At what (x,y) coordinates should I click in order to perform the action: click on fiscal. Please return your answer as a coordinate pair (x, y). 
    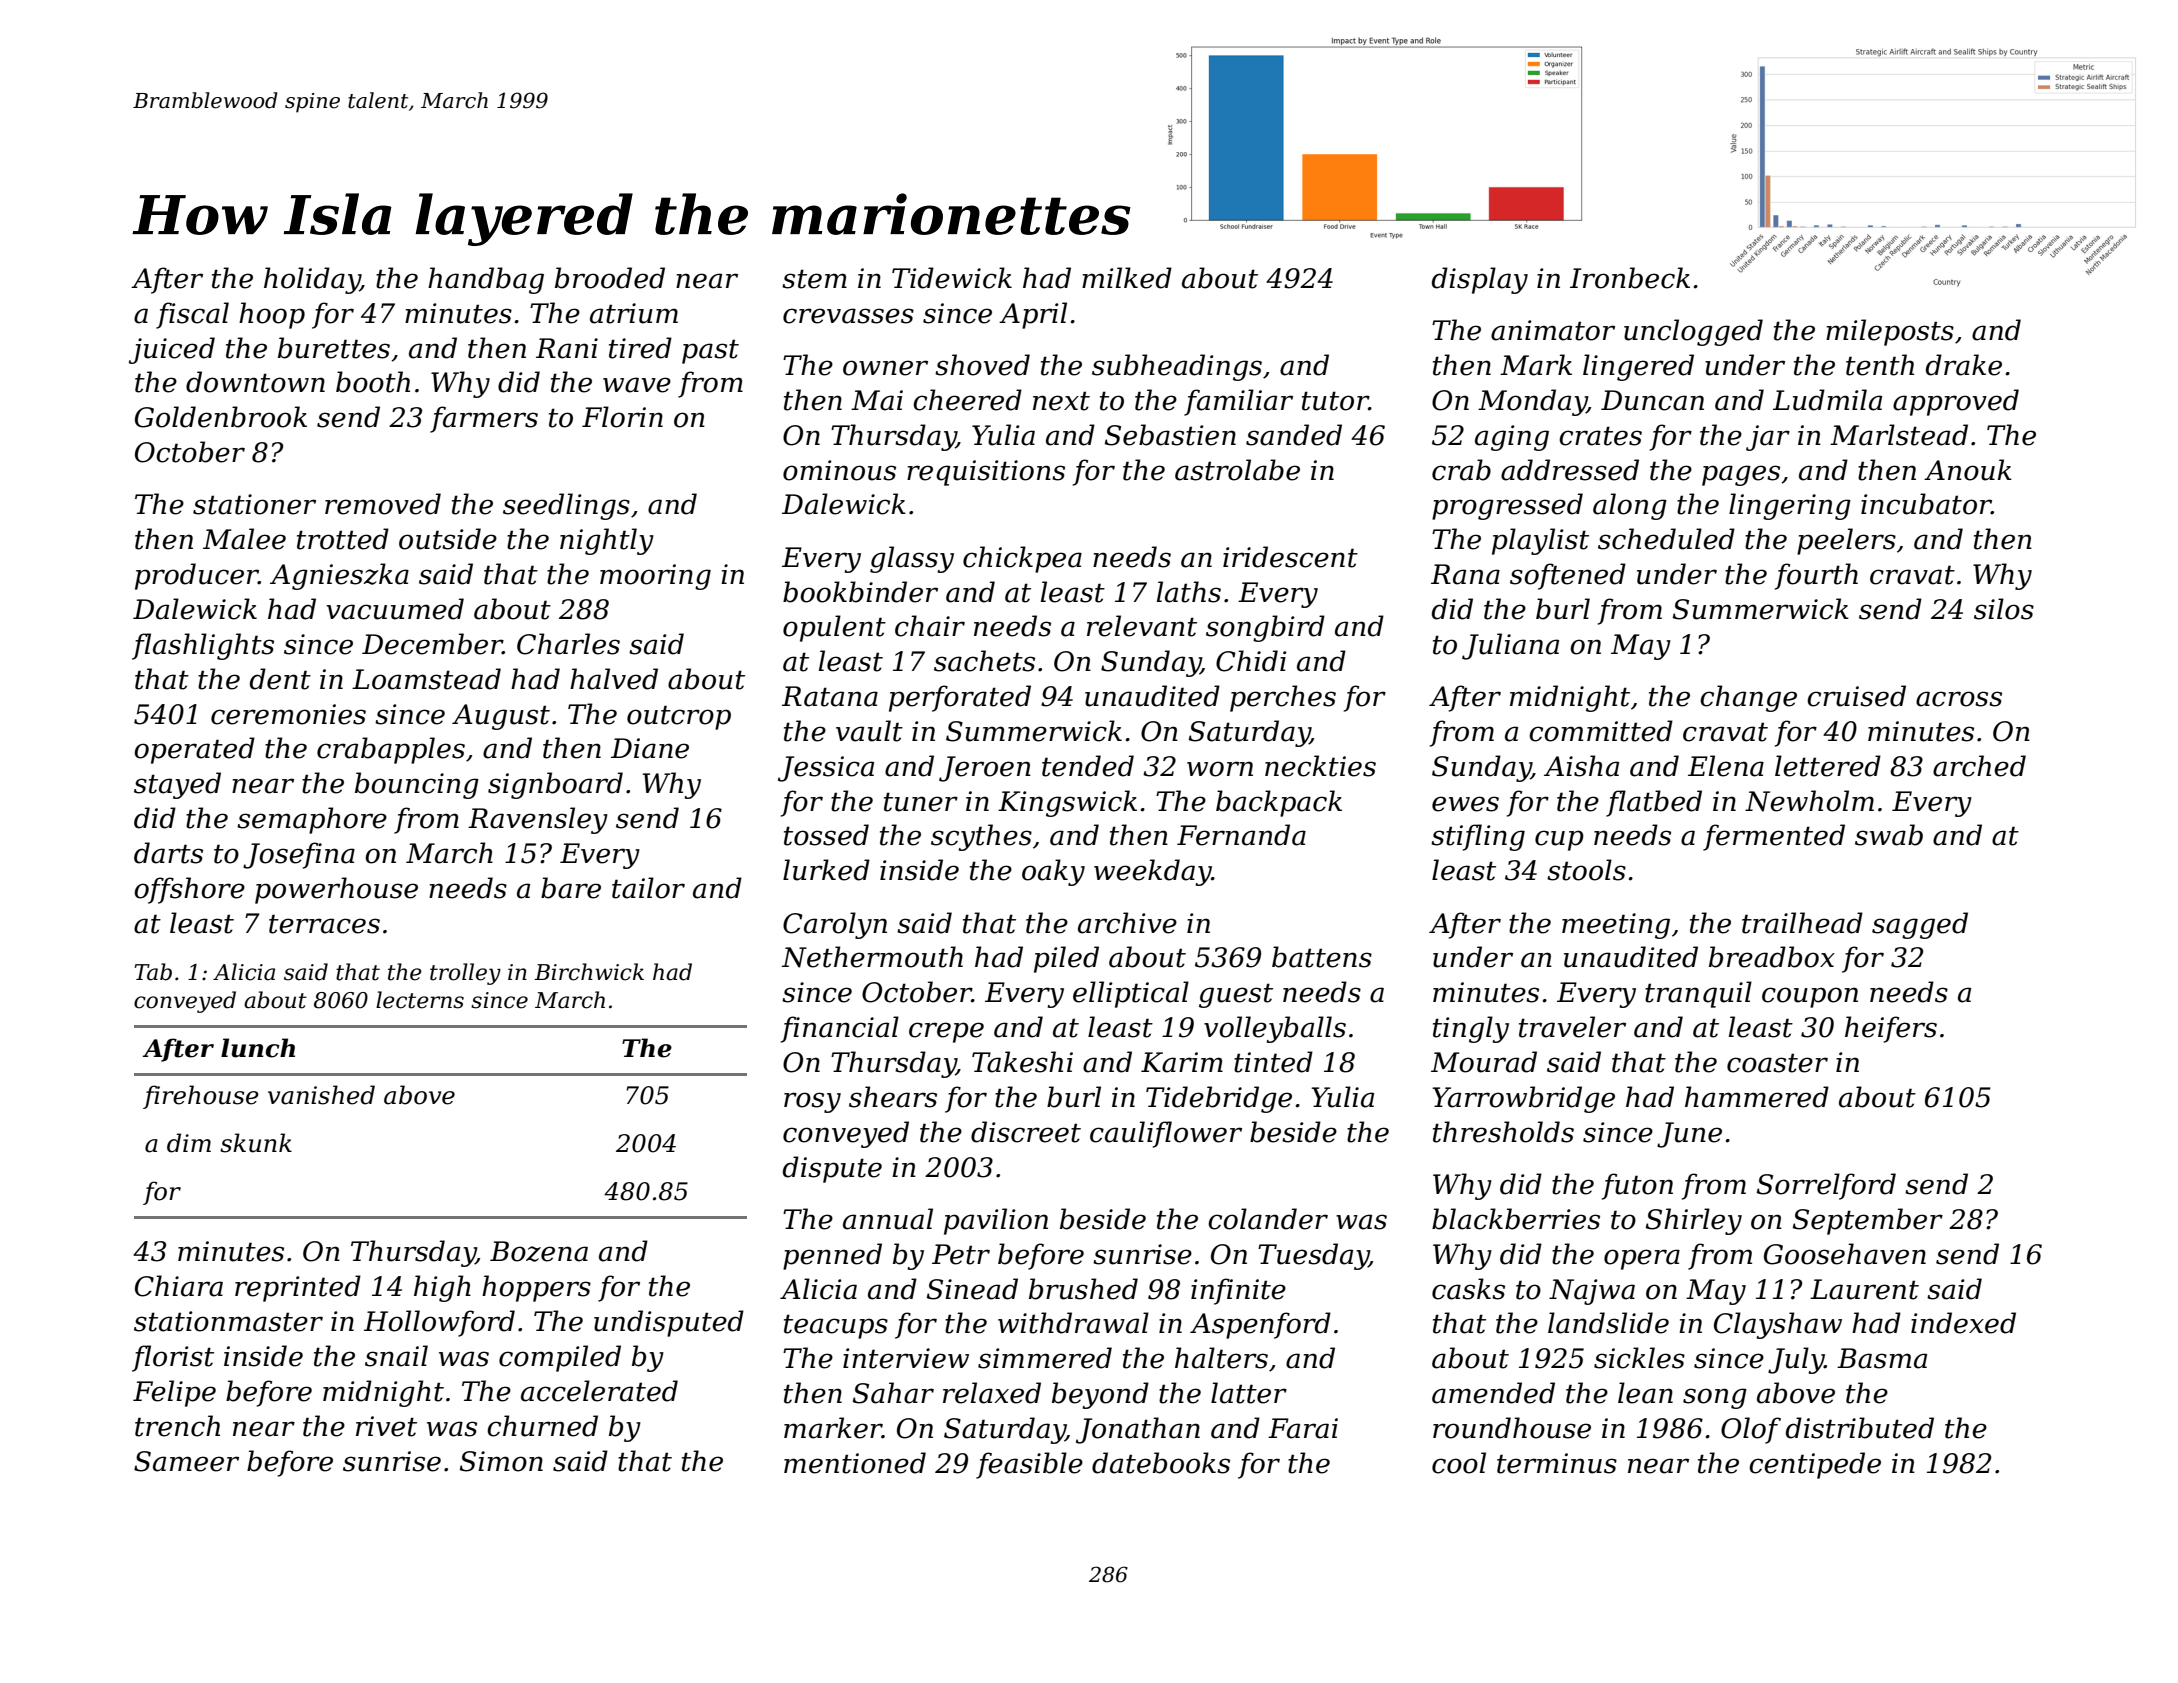
    Looking at the image, I should click on (192, 315).
